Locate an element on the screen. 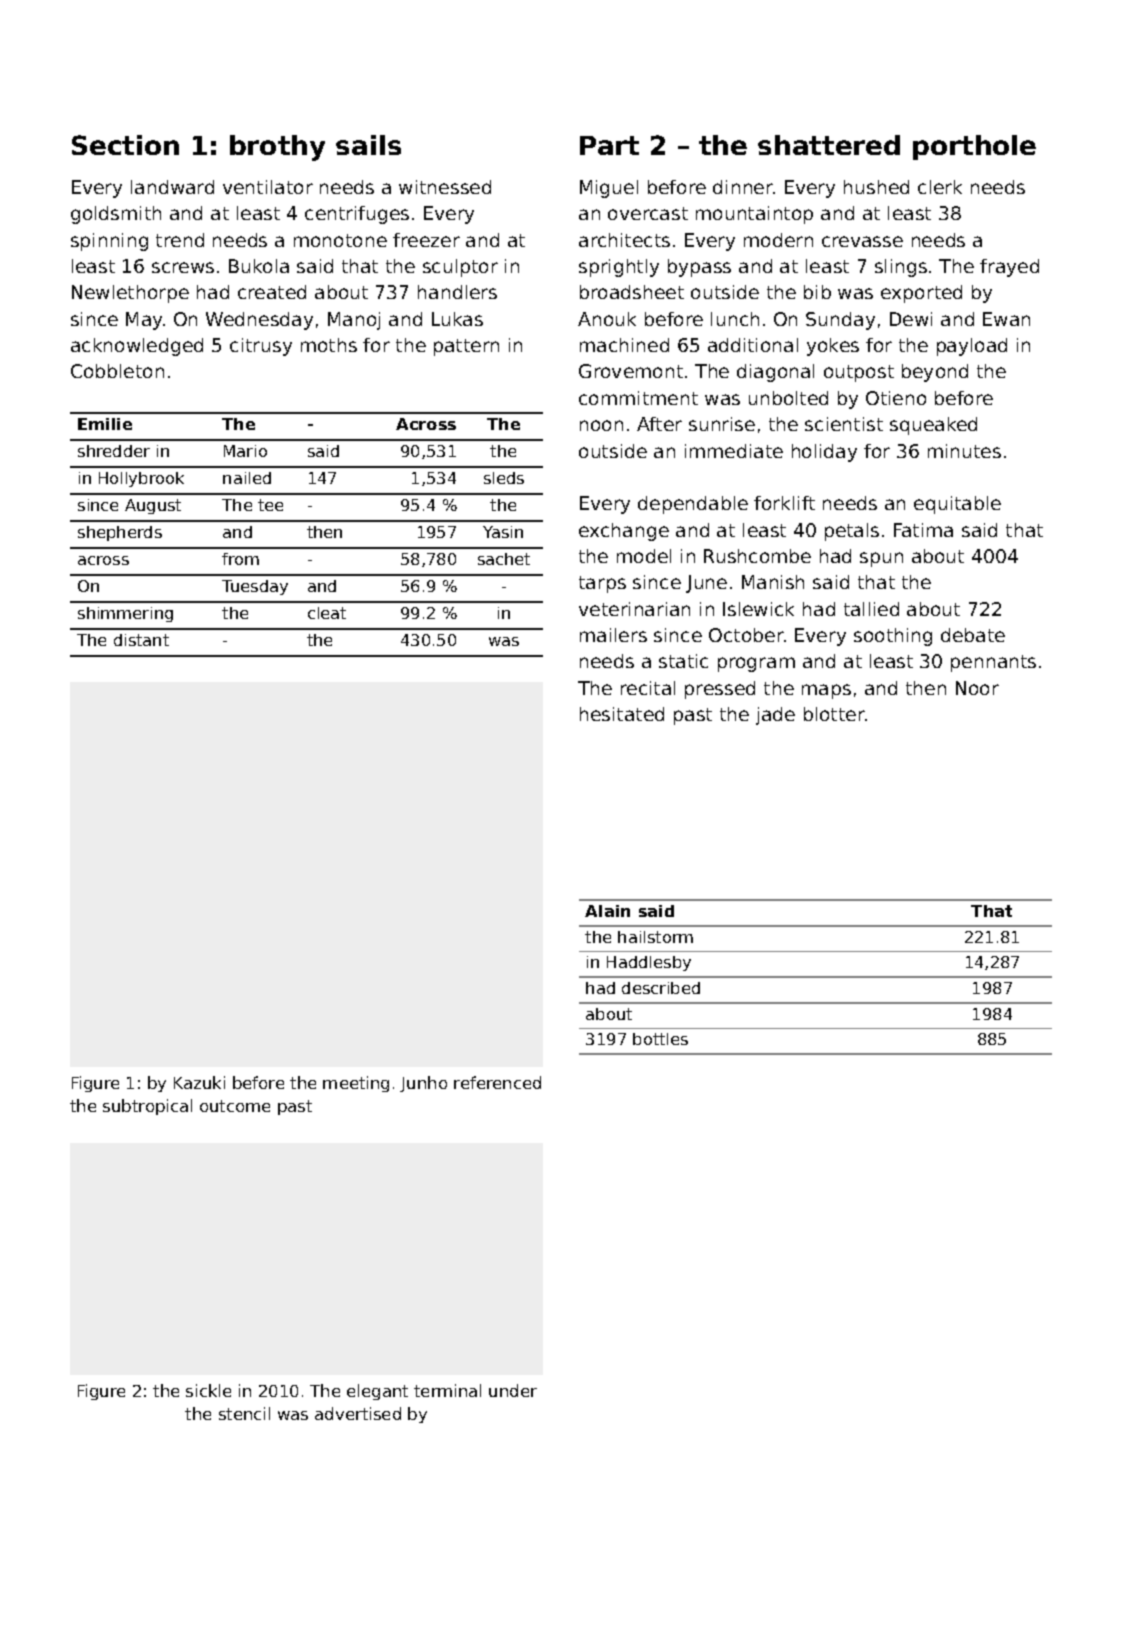  equitable is located at coordinates (957, 505).
